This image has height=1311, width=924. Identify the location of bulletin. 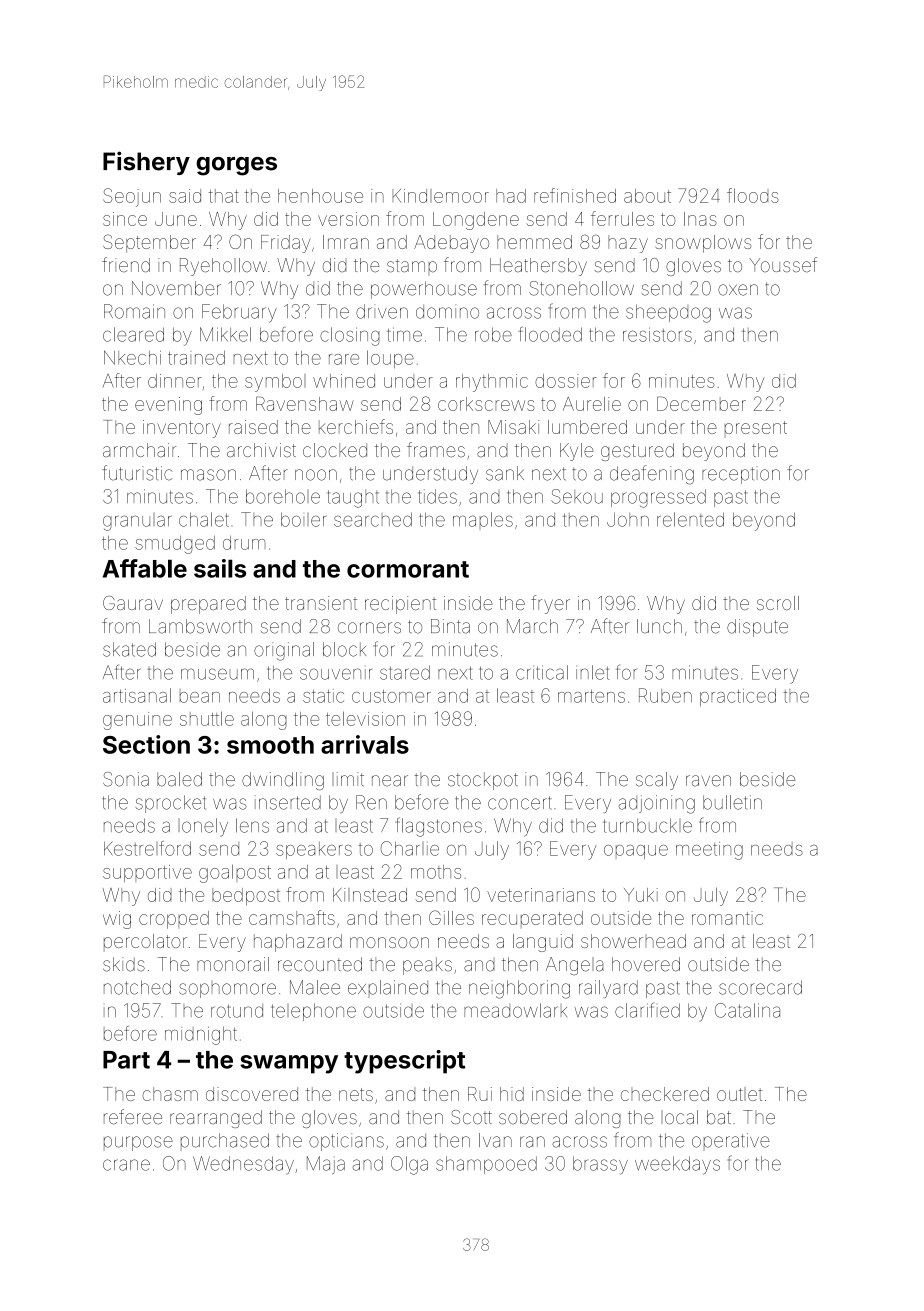
(732, 802).
